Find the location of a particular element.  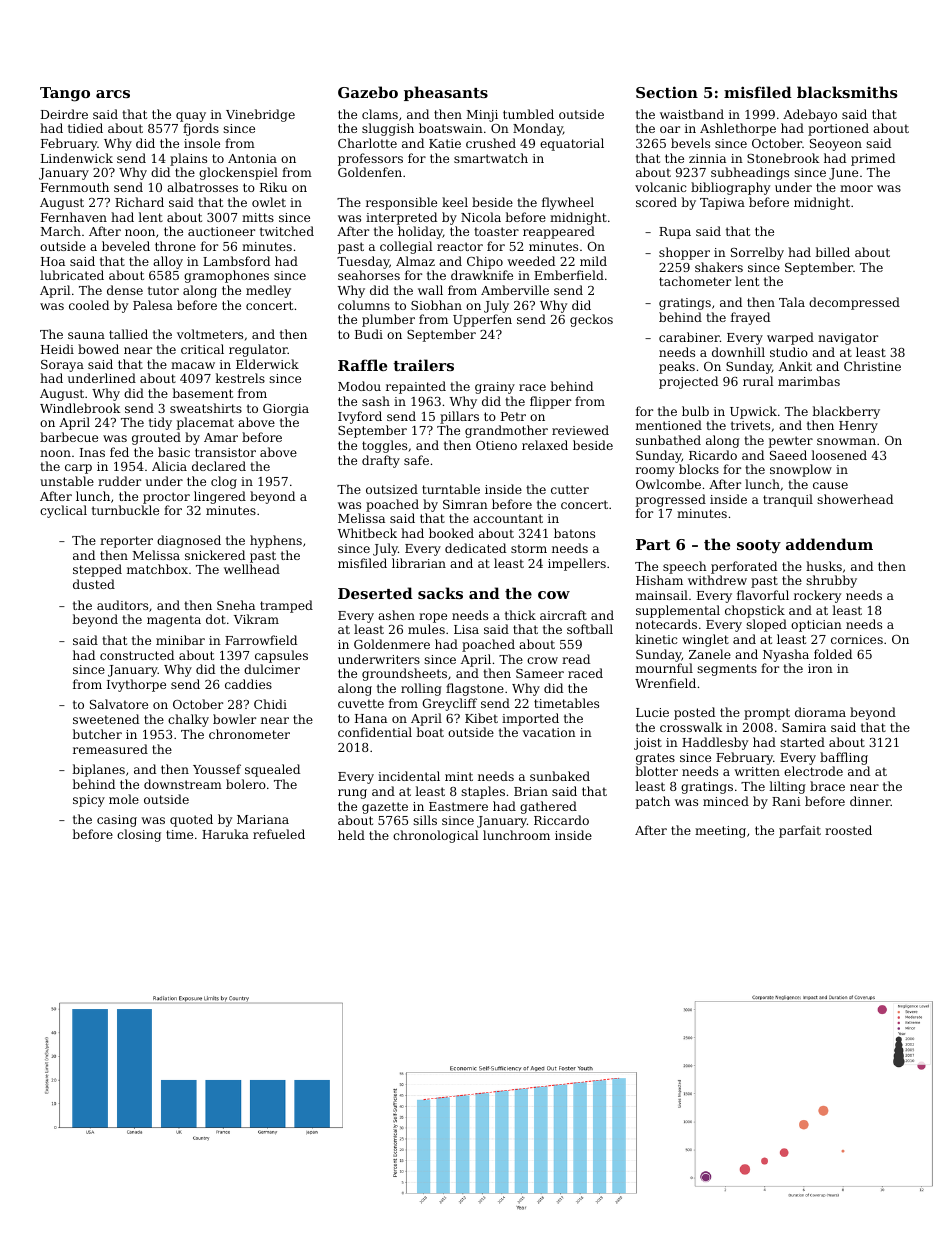

mole is located at coordinates (124, 799).
